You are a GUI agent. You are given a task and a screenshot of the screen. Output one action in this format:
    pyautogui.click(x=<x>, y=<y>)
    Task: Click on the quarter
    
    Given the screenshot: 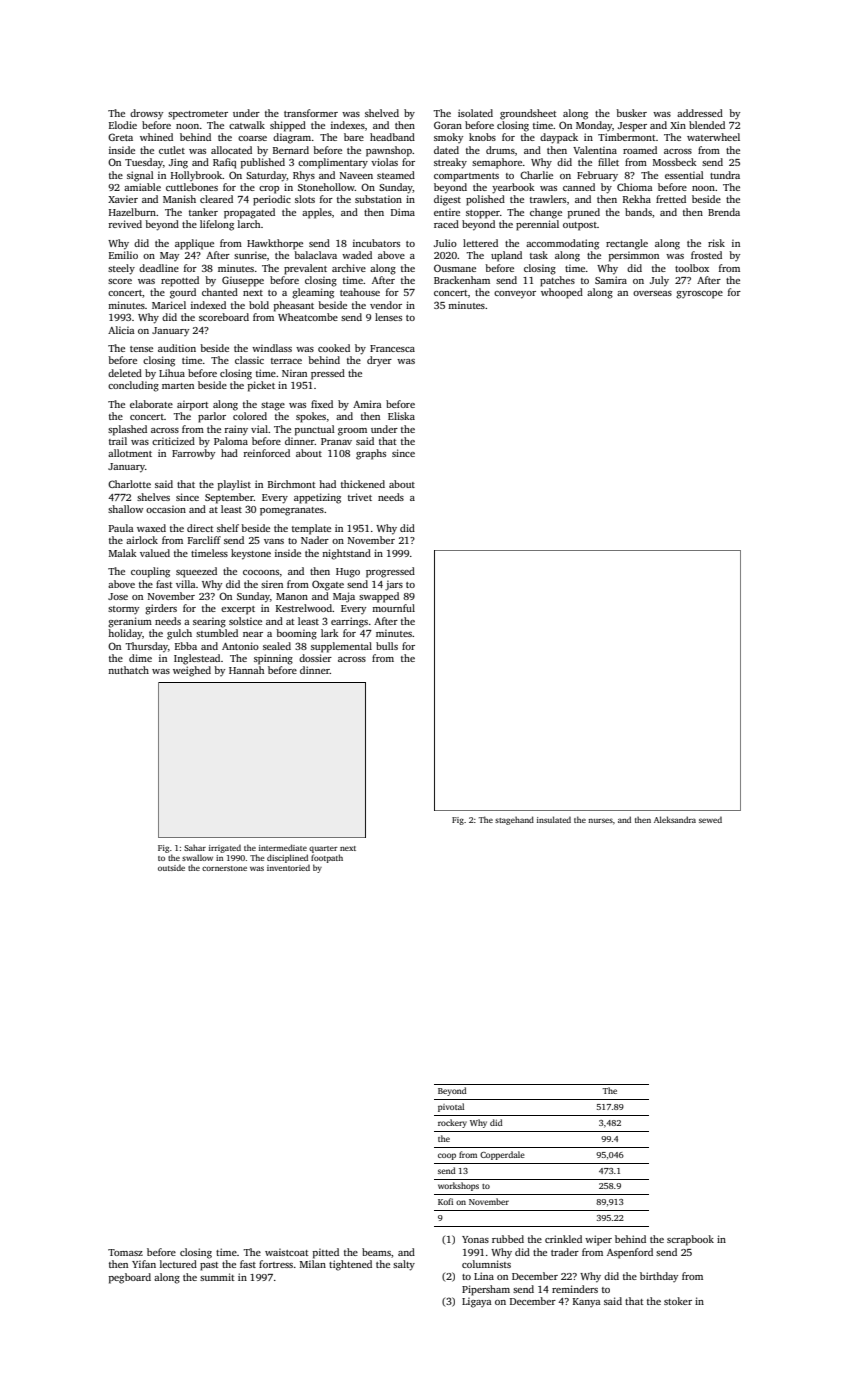 What is the action you would take?
    pyautogui.click(x=323, y=849)
